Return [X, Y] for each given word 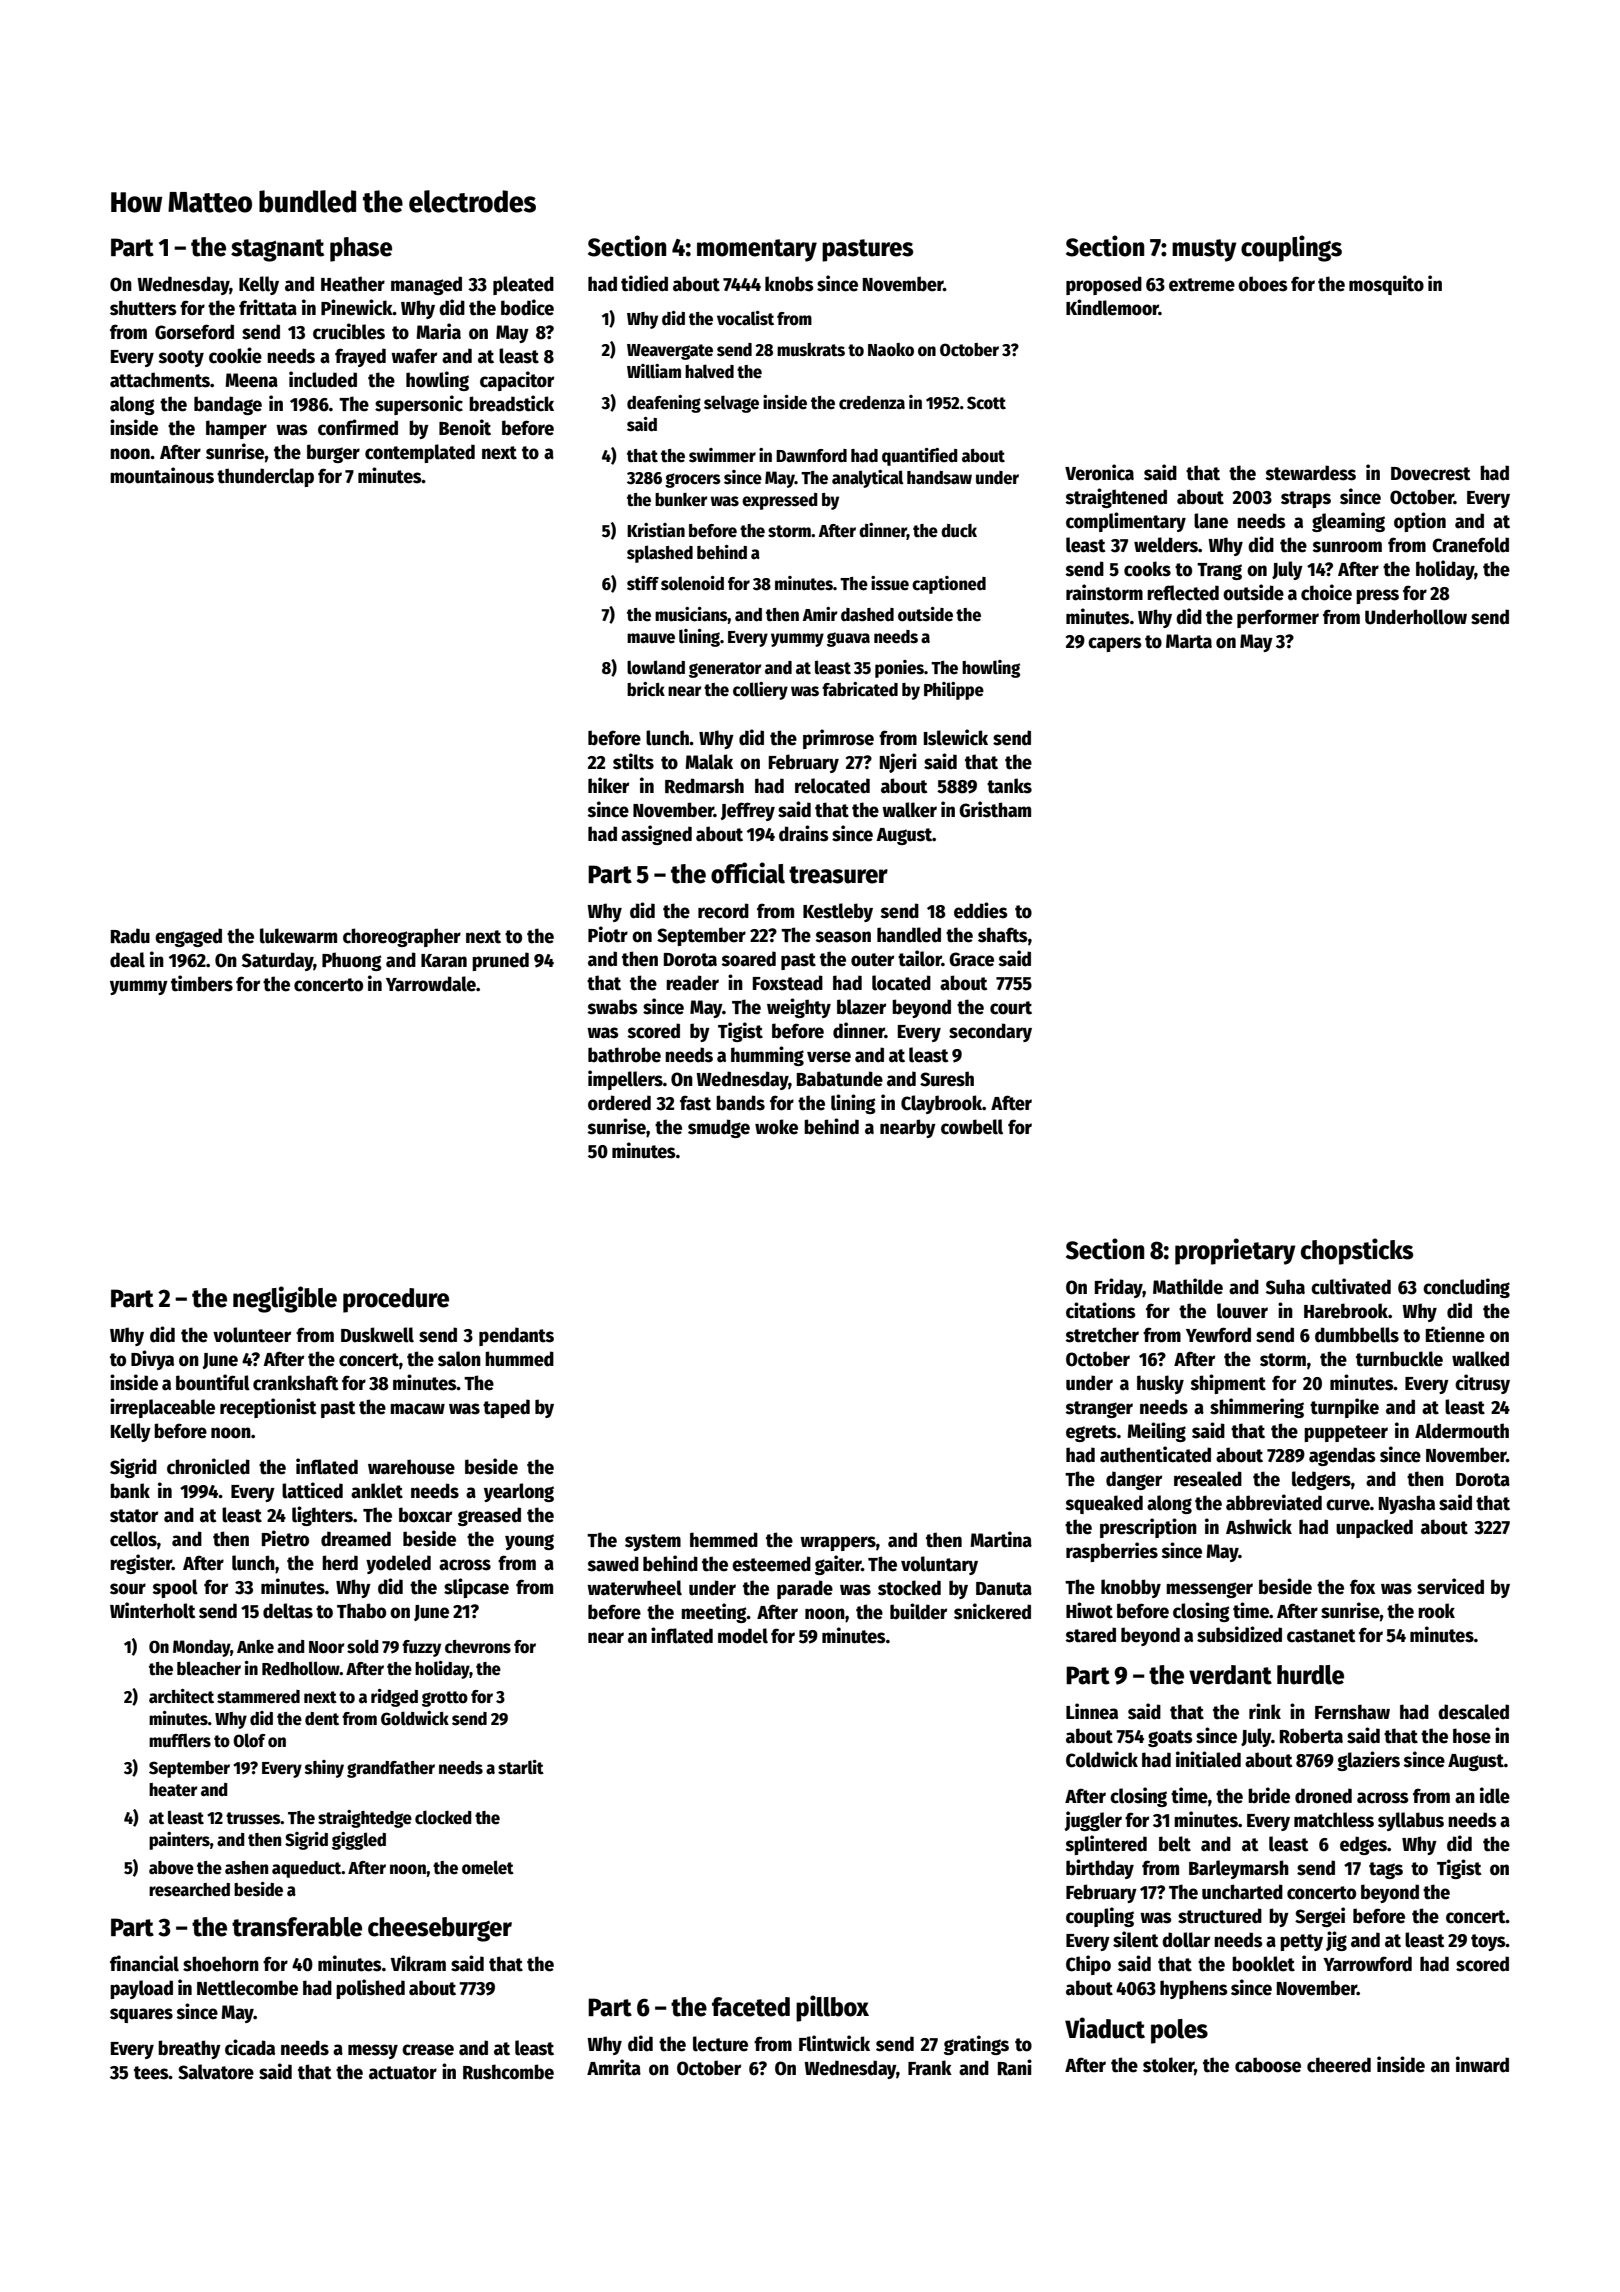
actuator [403, 2073]
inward [1482, 2064]
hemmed [724, 1540]
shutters [143, 308]
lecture [720, 2044]
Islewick [956, 737]
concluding [1466, 1288]
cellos [133, 1539]
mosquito [1386, 285]
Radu [130, 936]
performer [1278, 618]
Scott [986, 403]
